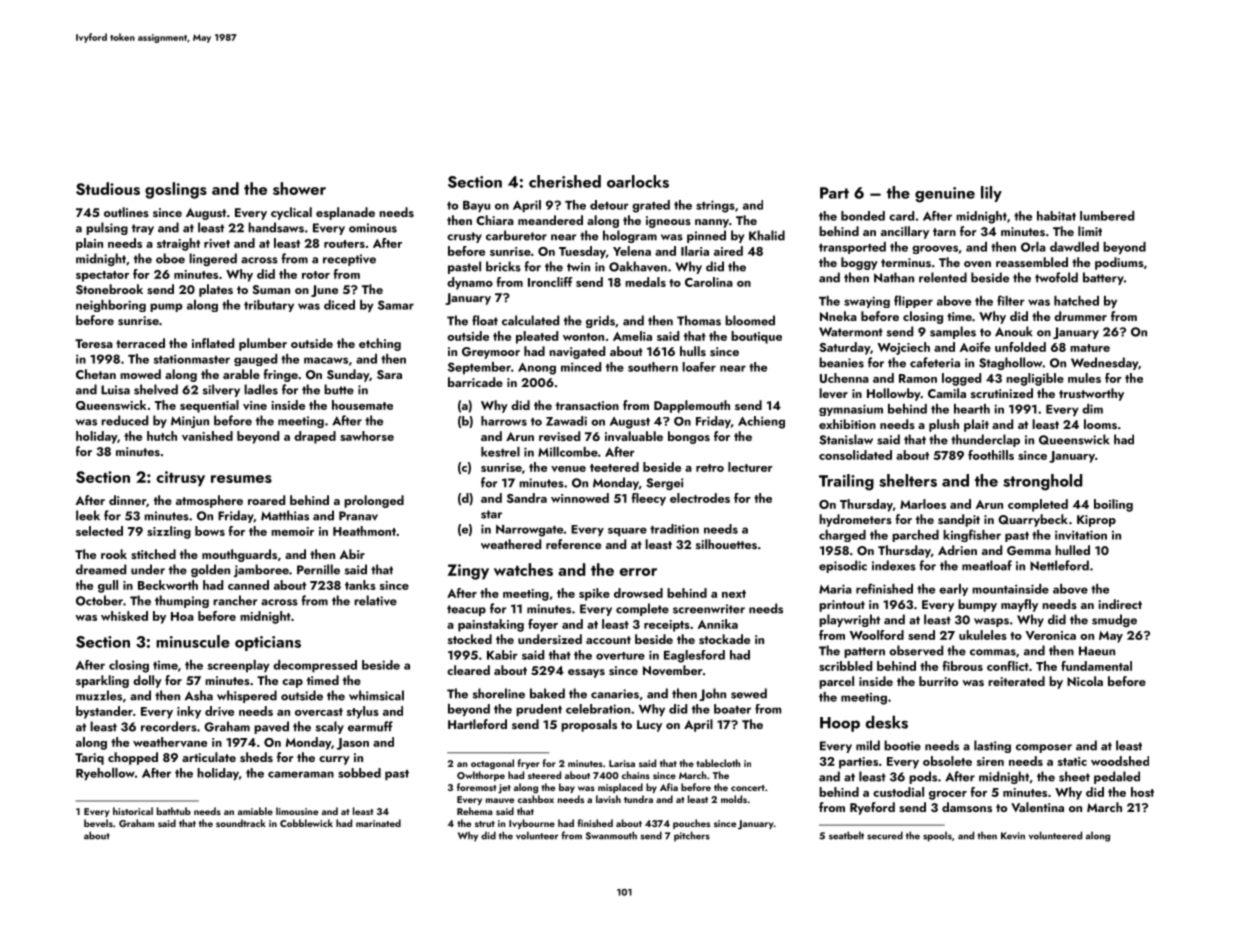 This screenshot has width=1233, height=952. Describe the element at coordinates (638, 181) in the screenshot. I see `oarlocks` at that location.
